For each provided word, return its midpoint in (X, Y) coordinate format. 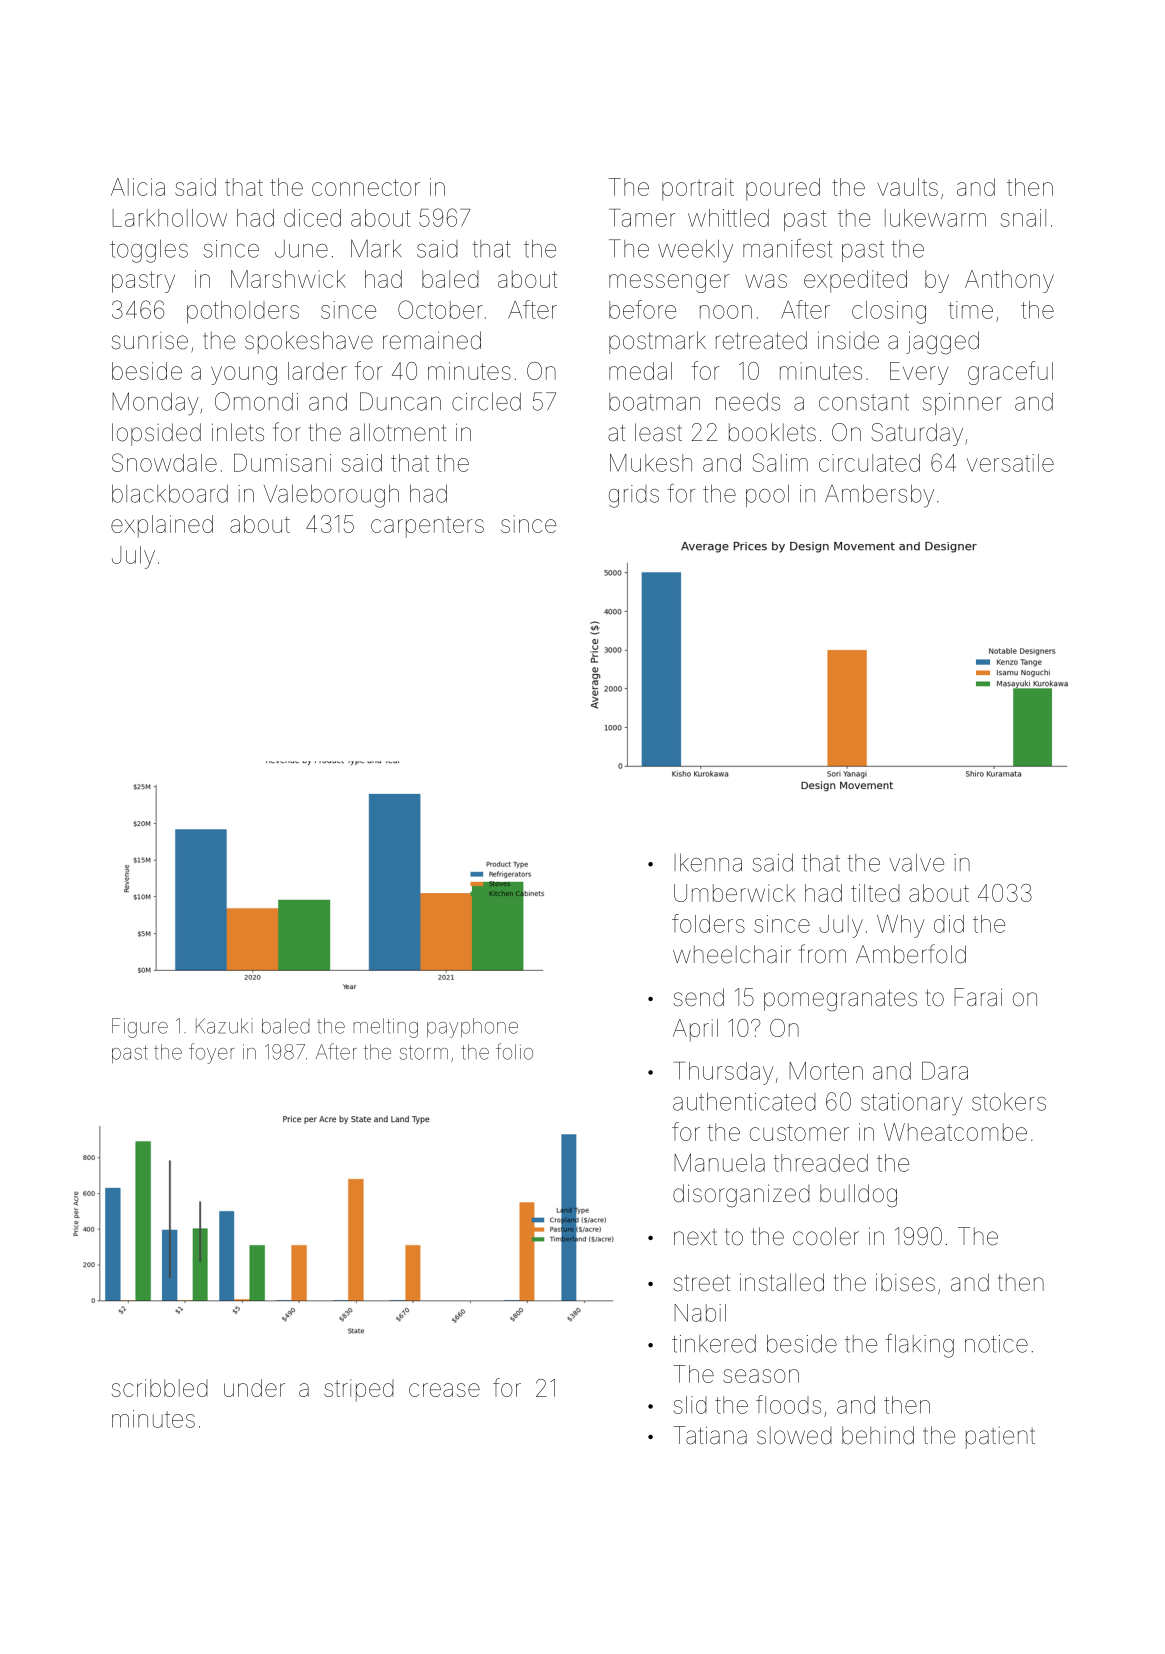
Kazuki (224, 1026)
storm (424, 1052)
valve (916, 863)
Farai (978, 997)
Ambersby (879, 496)
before (642, 309)
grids (634, 496)
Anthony (1009, 281)
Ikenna (708, 863)
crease (444, 1390)
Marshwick (288, 279)
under (254, 1388)
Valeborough (331, 496)
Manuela (719, 1163)
